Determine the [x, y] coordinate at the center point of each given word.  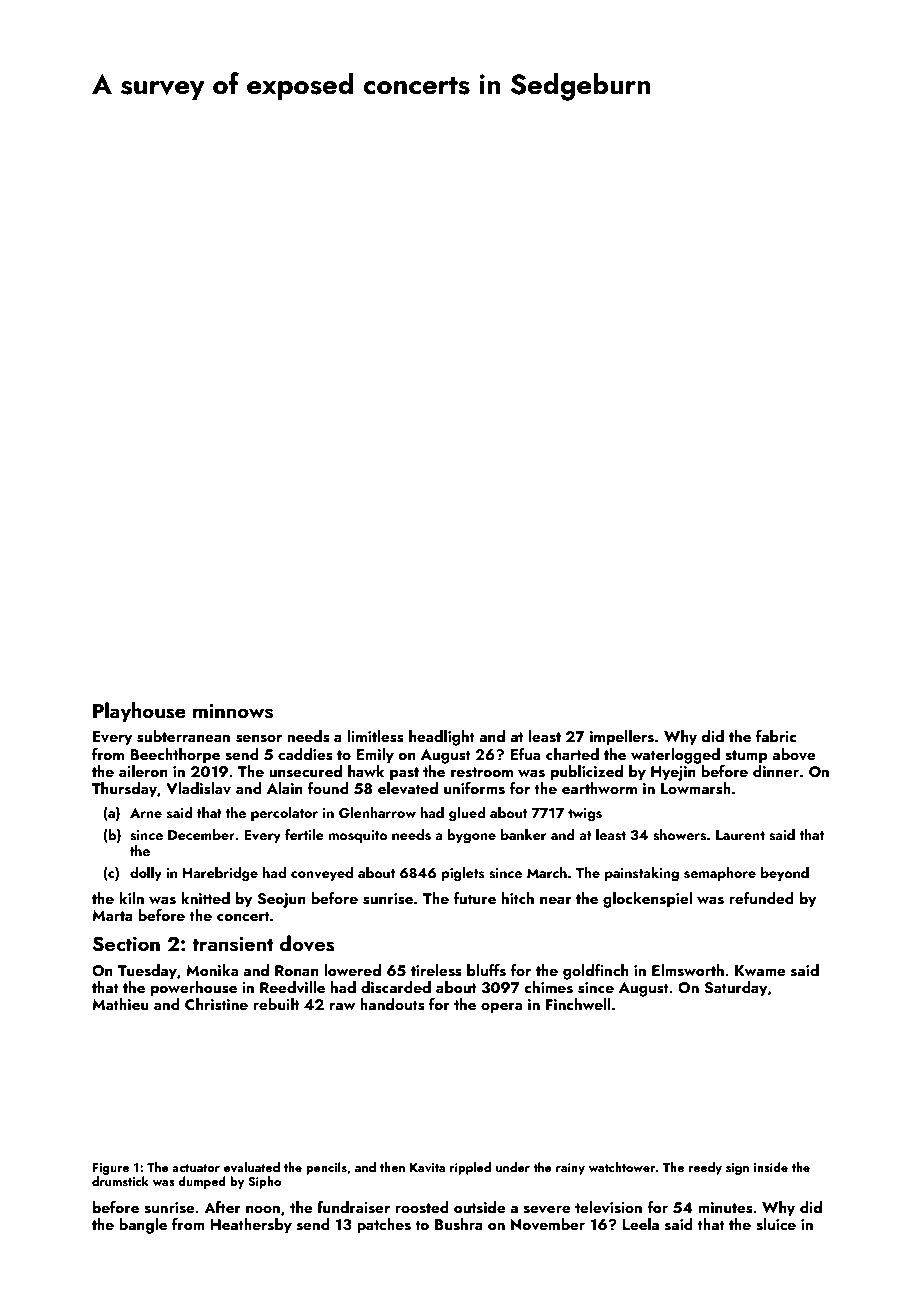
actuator [196, 1168]
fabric [776, 736]
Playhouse [139, 712]
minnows [233, 711]
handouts [392, 1004]
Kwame [760, 970]
